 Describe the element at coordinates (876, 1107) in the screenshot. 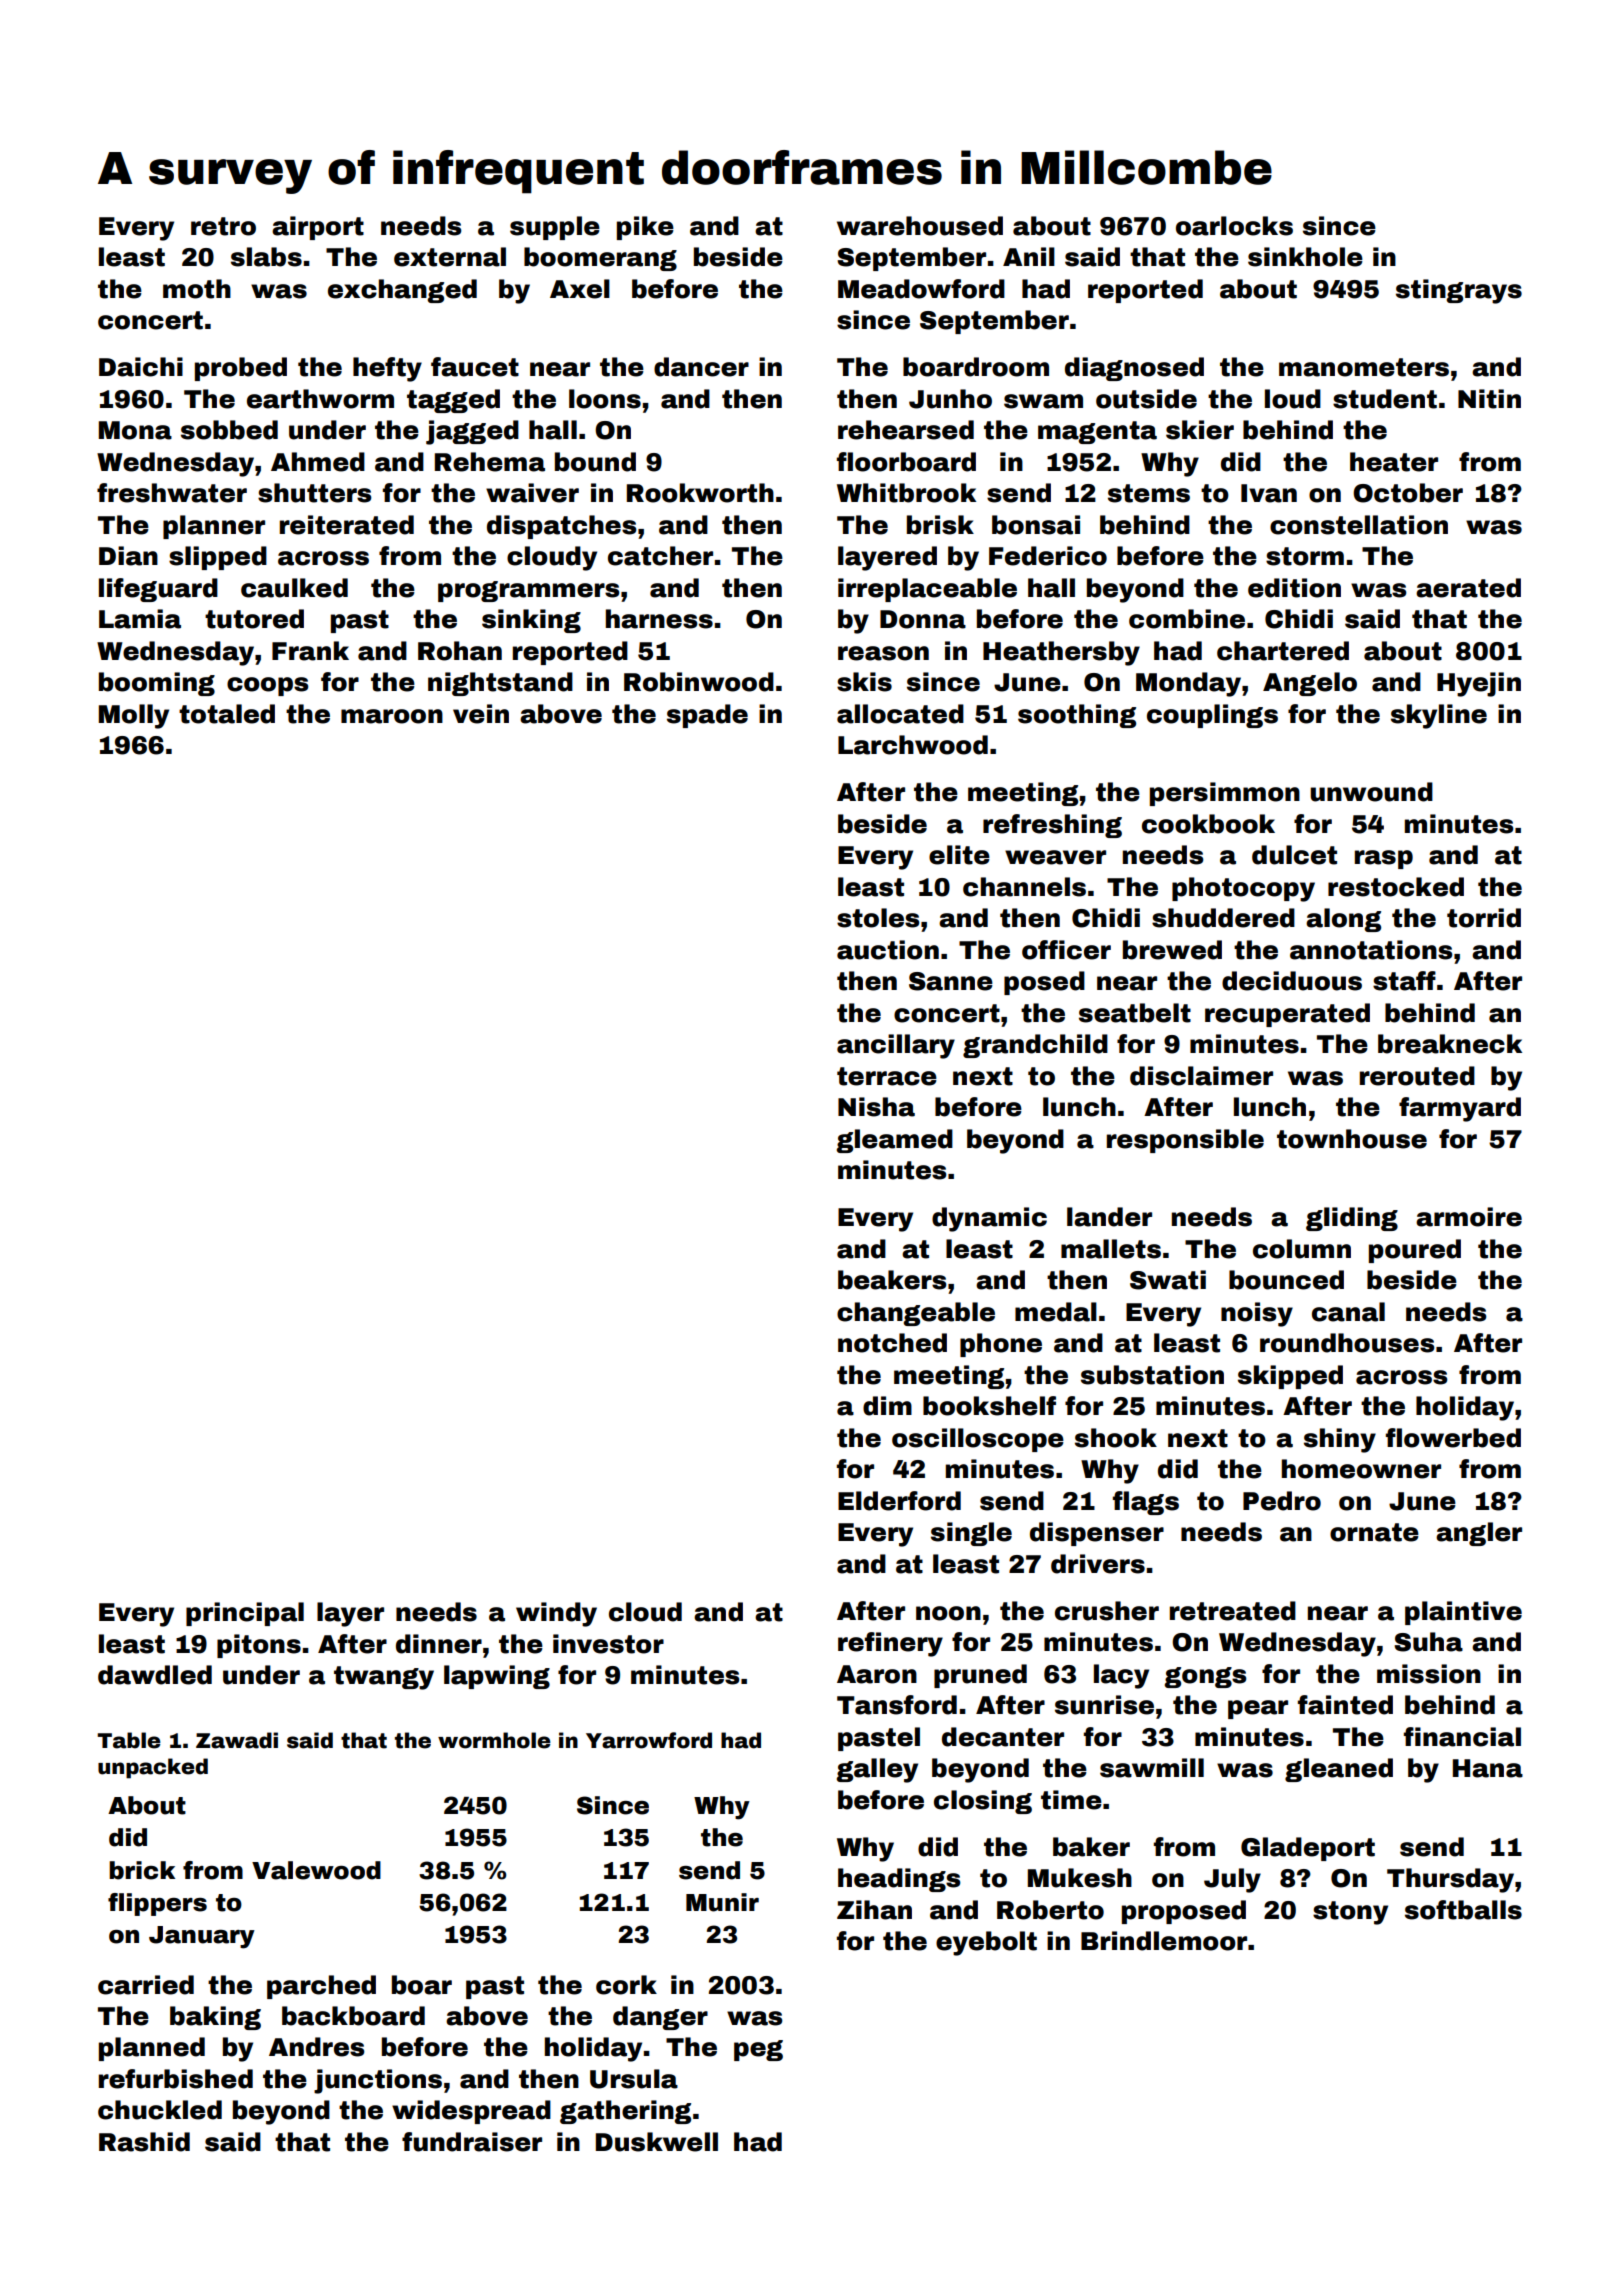

I see `Nisha` at that location.
